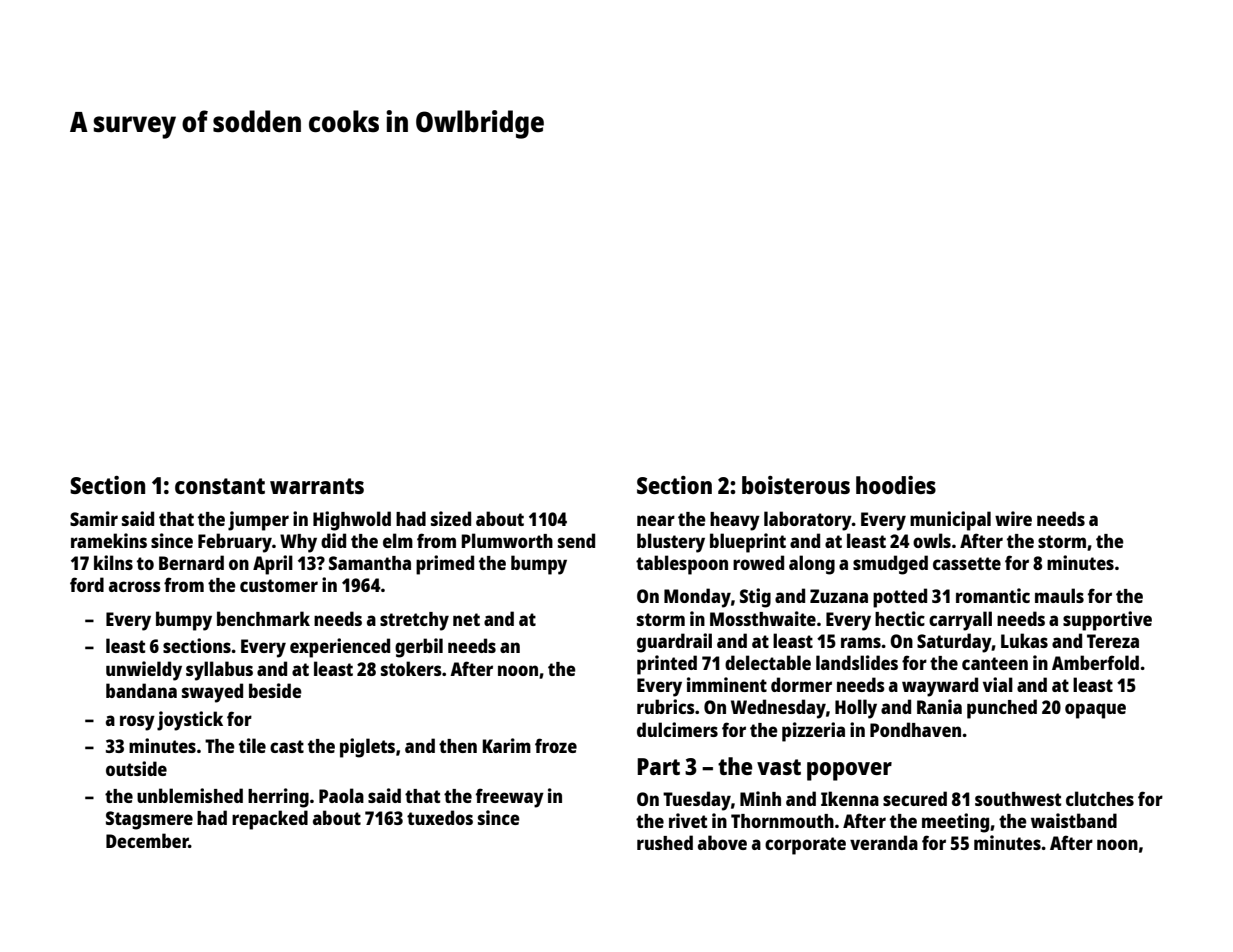 The width and height of the screenshot is (1233, 952). I want to click on Wednesday, so click(778, 709).
